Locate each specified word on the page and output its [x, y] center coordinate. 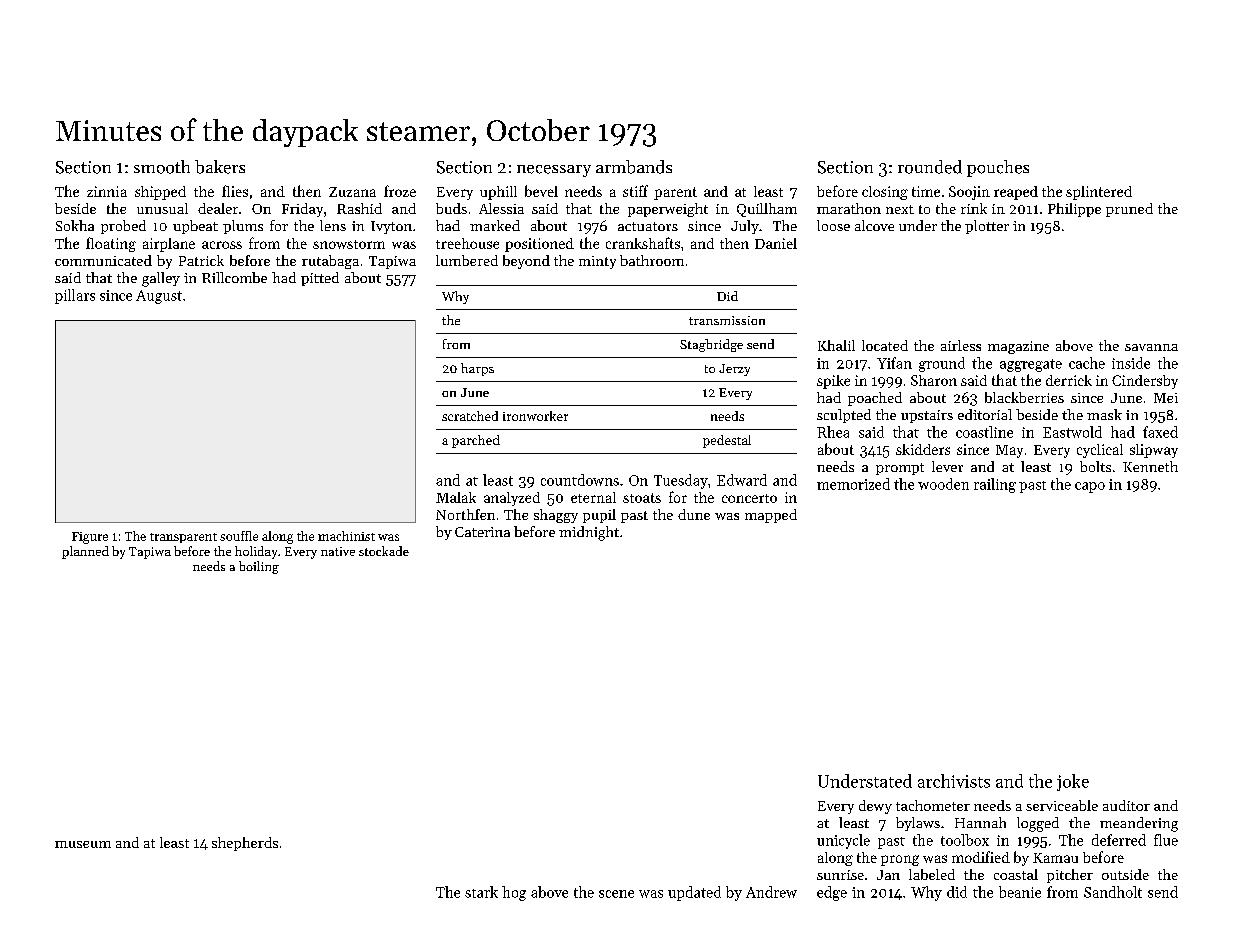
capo [1090, 487]
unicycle [843, 841]
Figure [90, 538]
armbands [634, 167]
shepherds [245, 844]
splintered [1099, 193]
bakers [220, 167]
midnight [589, 533]
